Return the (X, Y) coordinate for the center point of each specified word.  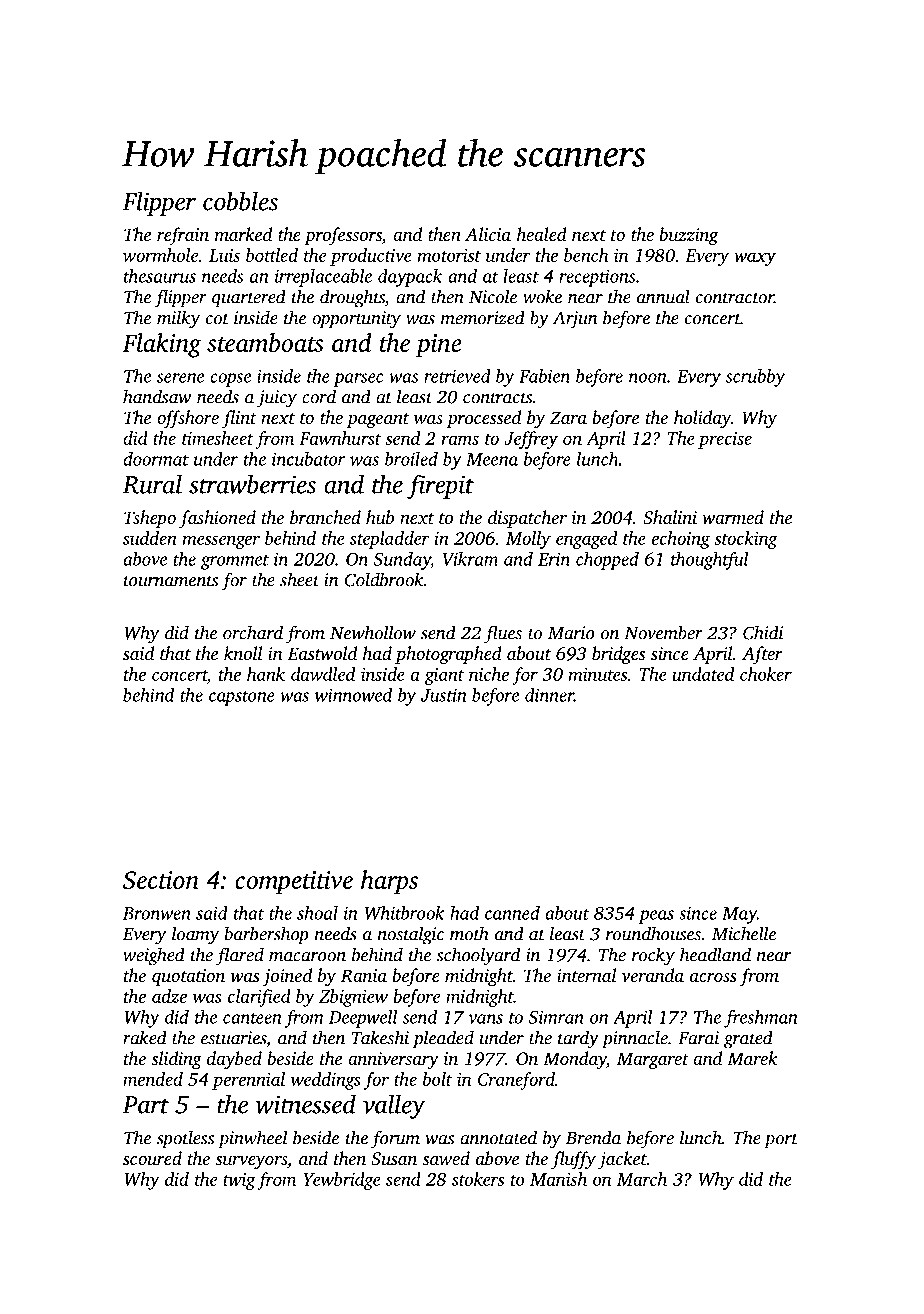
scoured (152, 1158)
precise (725, 440)
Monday (575, 1060)
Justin (444, 695)
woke (542, 296)
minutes (597, 674)
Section (161, 880)
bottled (272, 255)
